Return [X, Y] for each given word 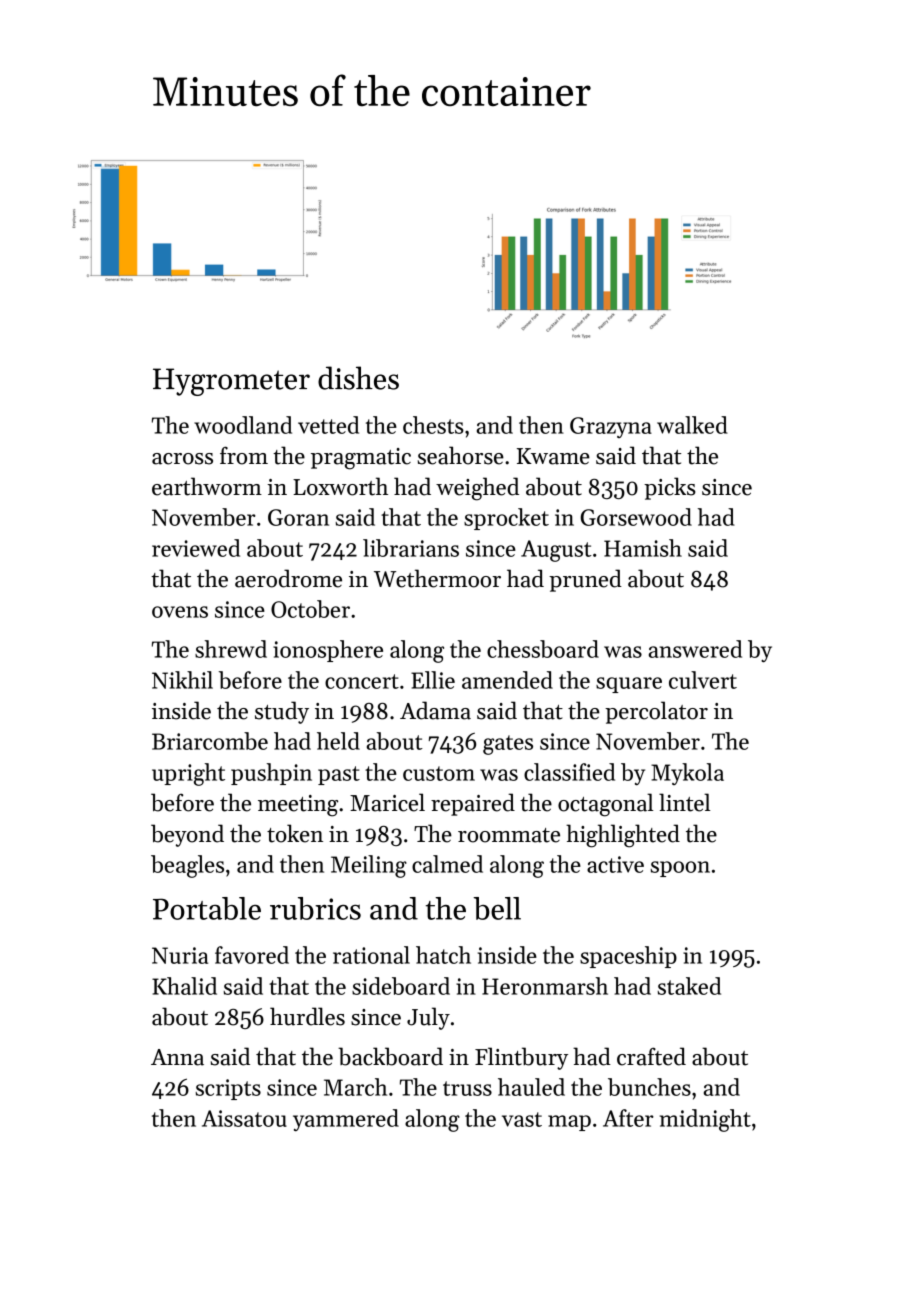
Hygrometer [231, 382]
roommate [509, 835]
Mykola [687, 774]
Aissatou [244, 1118]
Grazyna [611, 427]
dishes [358, 378]
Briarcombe [210, 741]
